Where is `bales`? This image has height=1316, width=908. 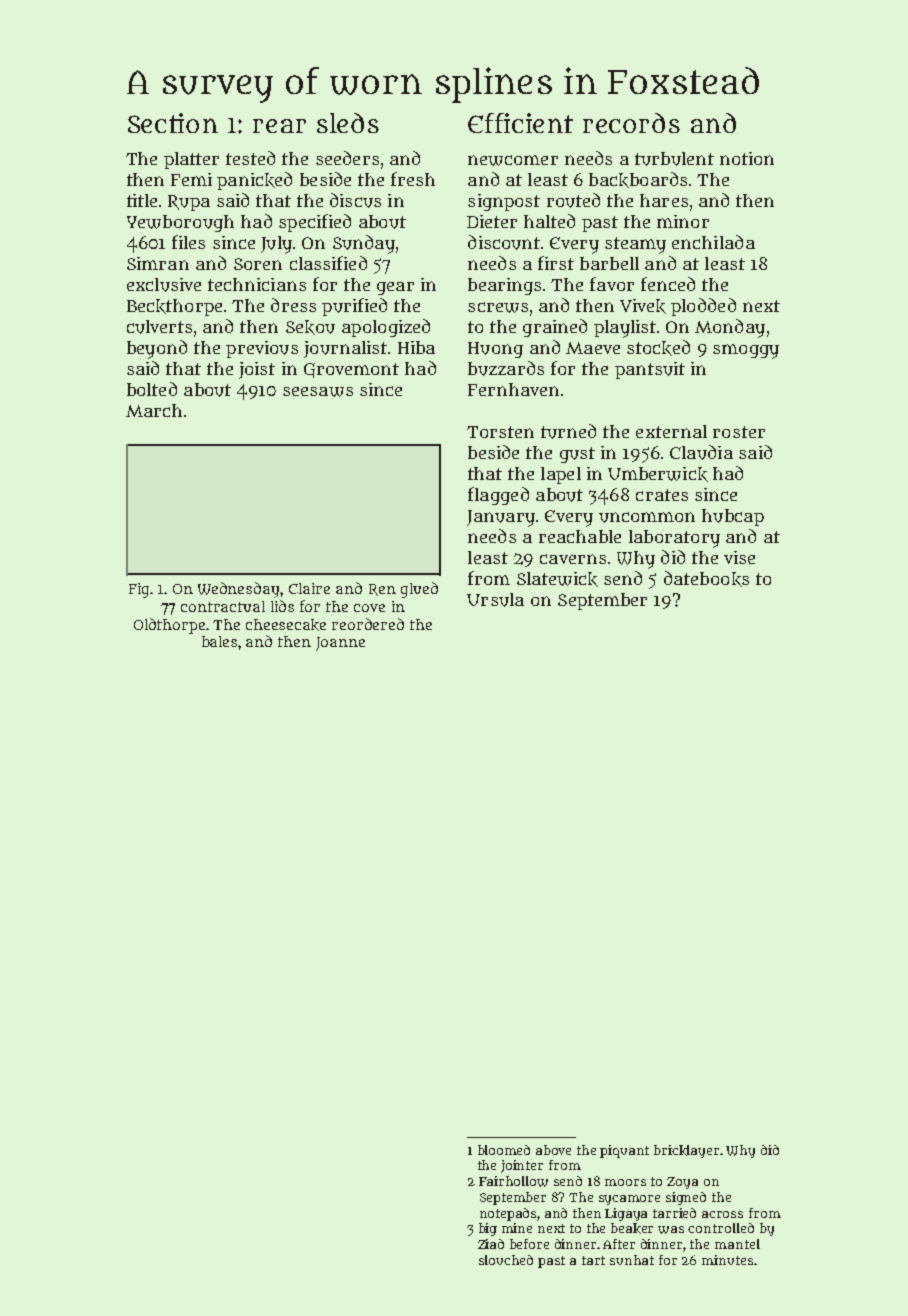
bales is located at coordinates (219, 641).
